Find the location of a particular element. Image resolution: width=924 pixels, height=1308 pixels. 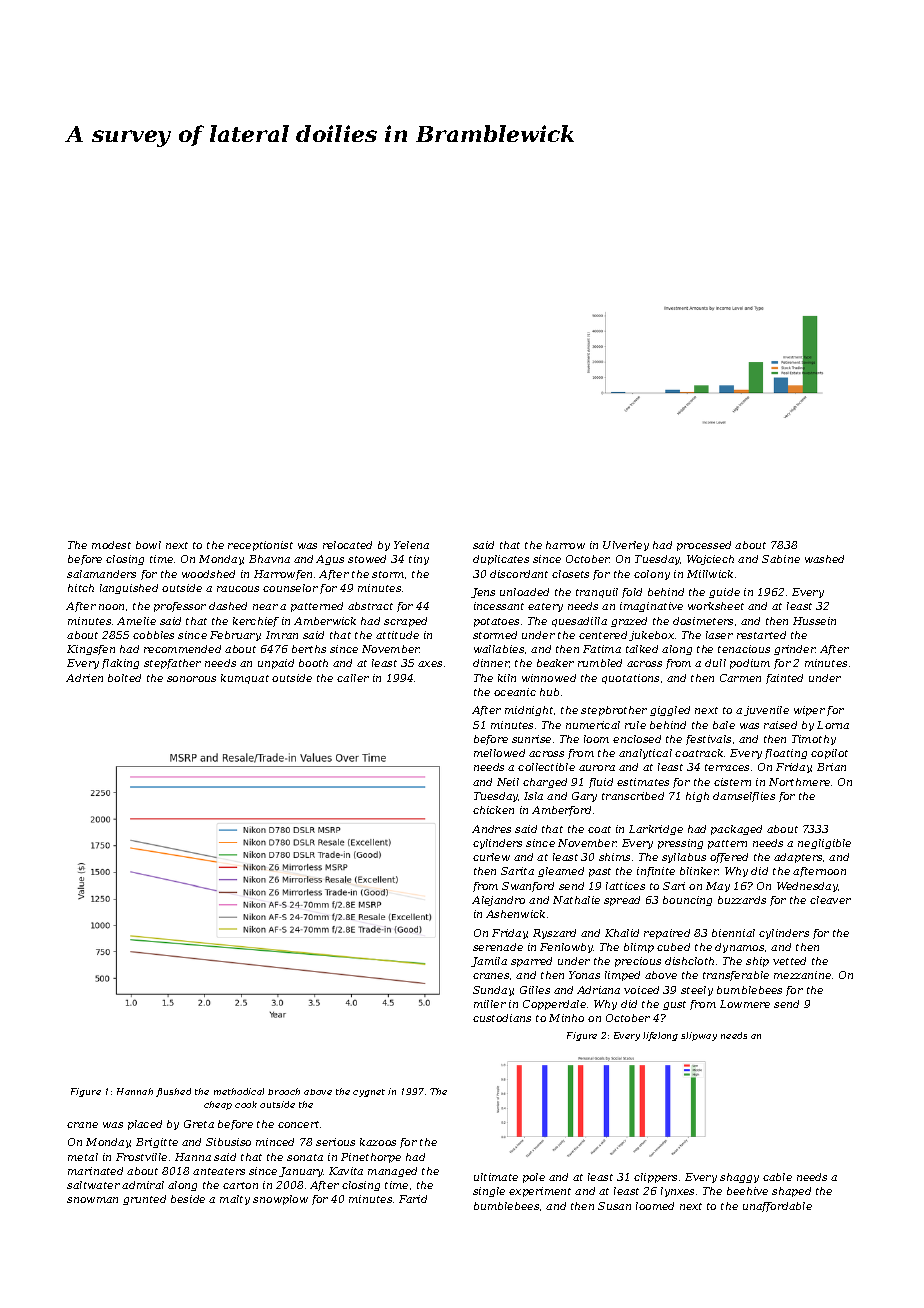

curlew is located at coordinates (491, 857).
